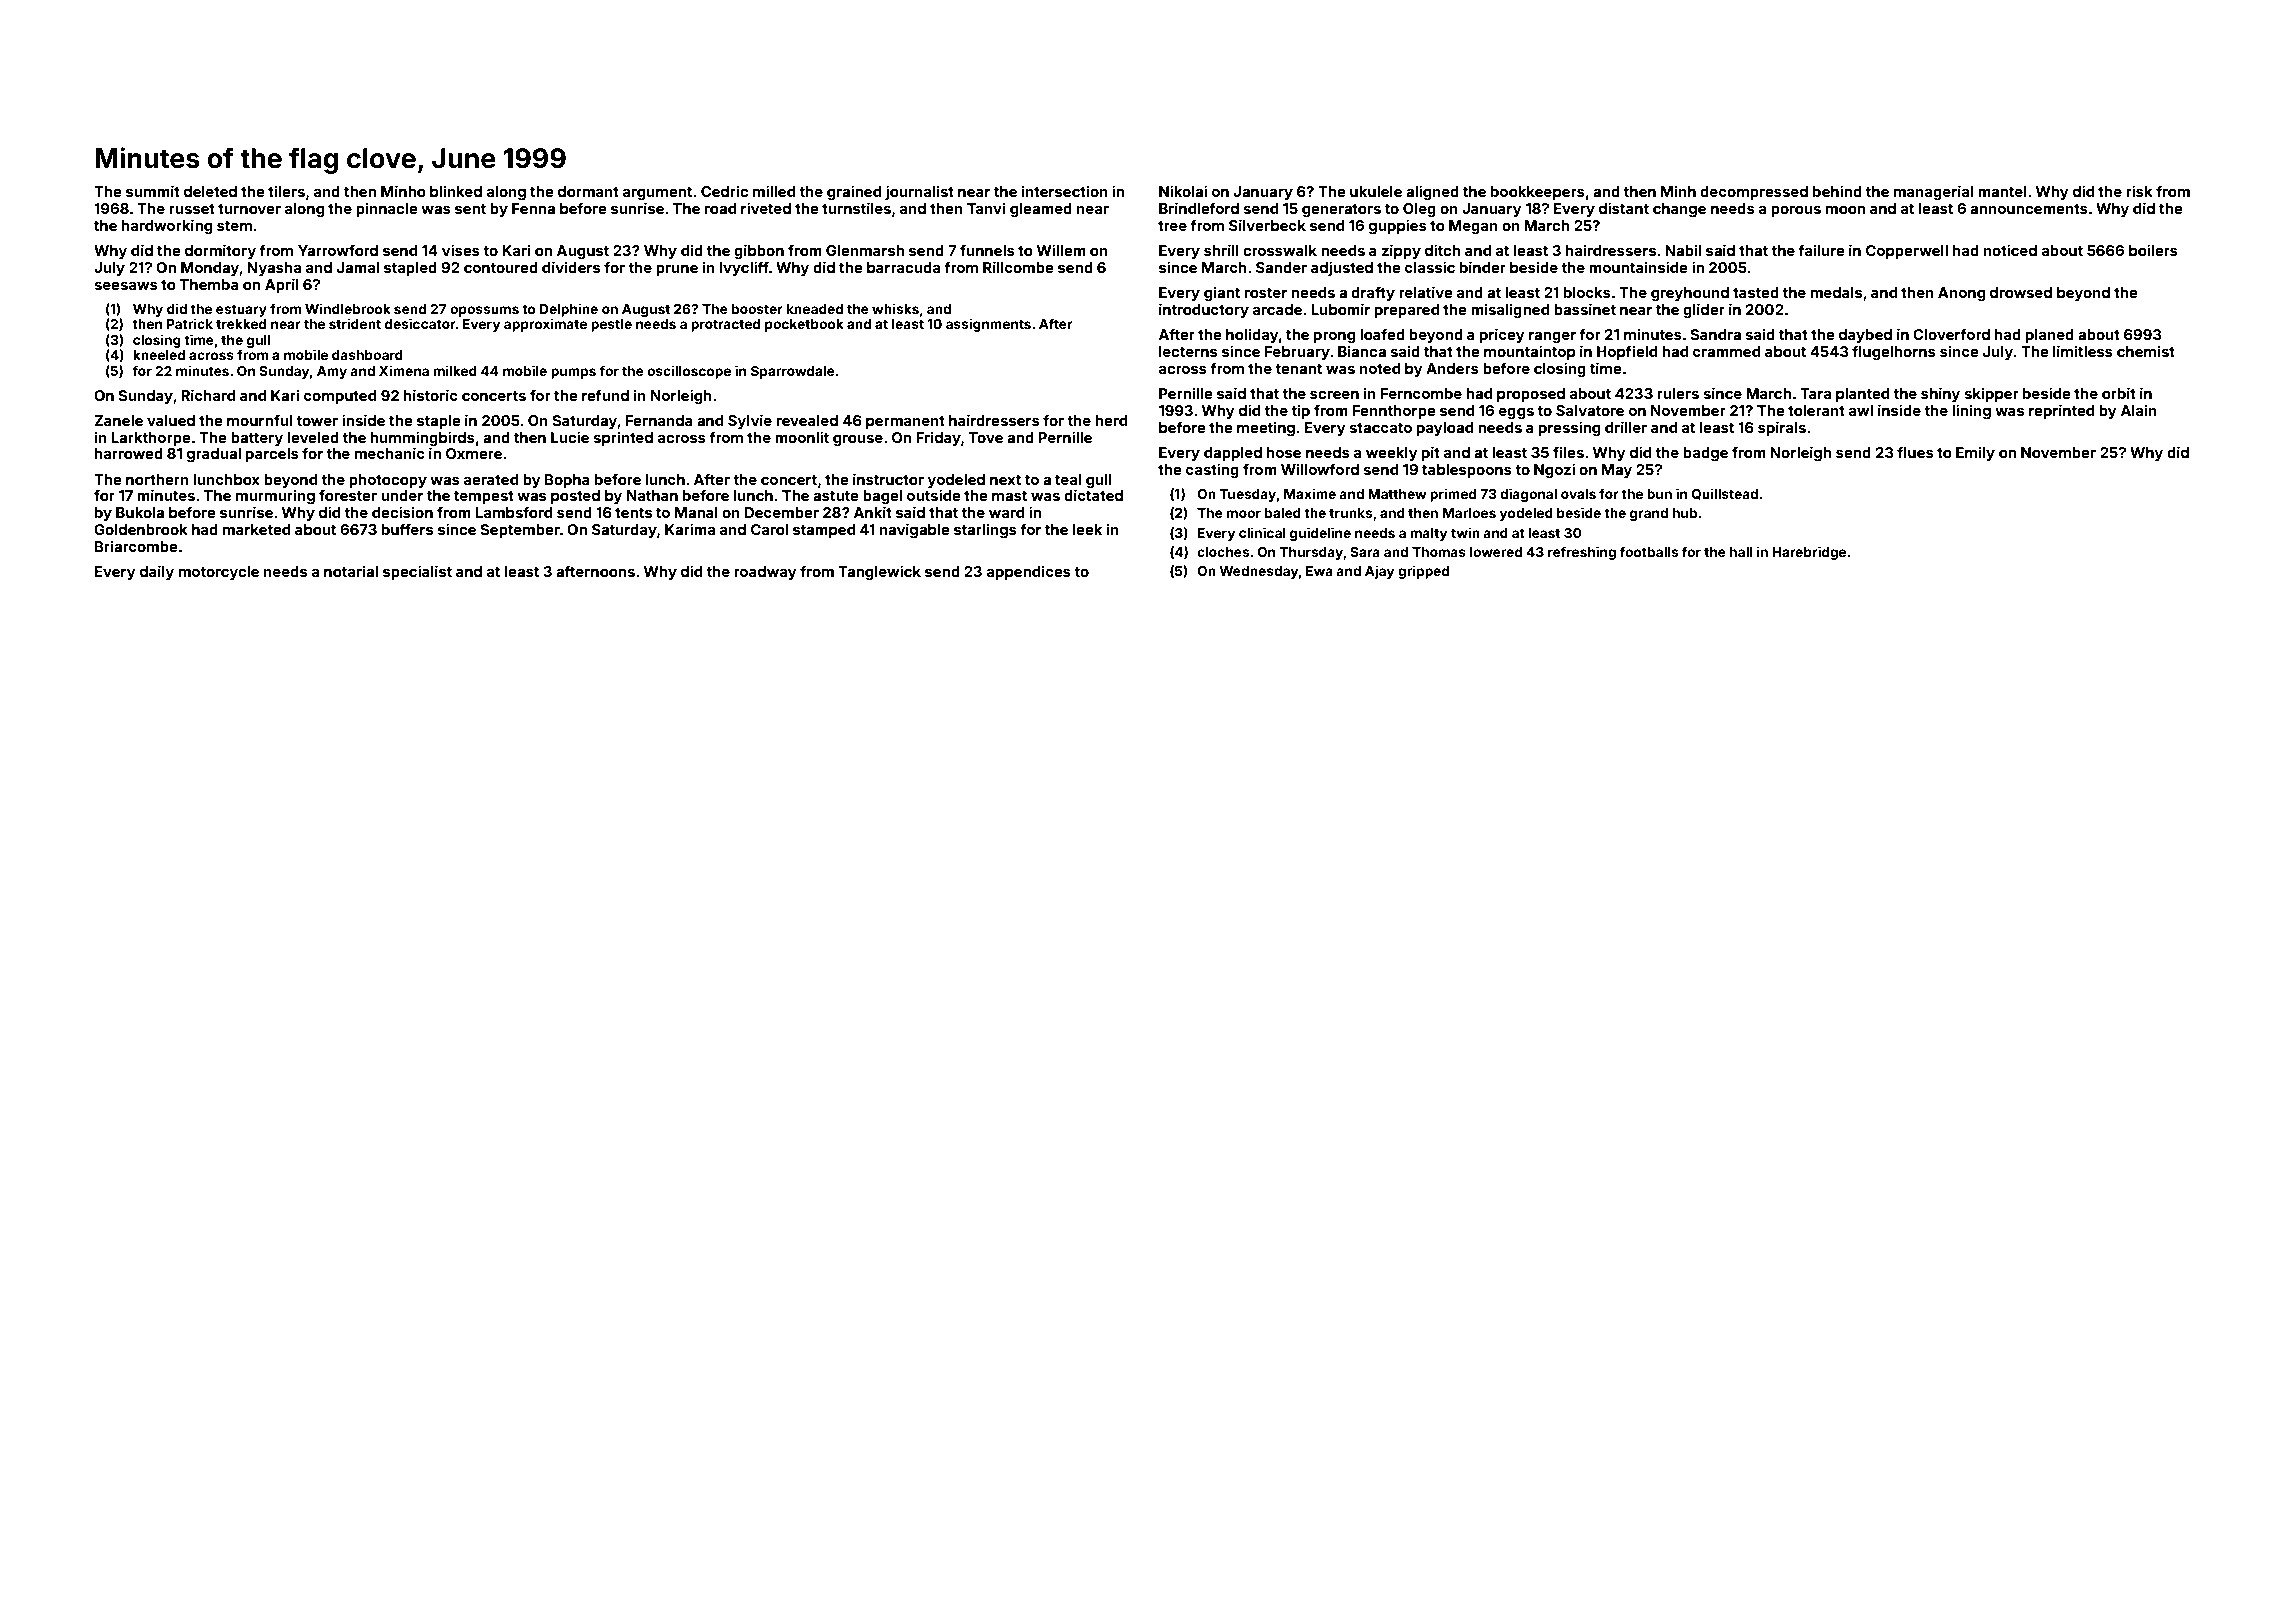 The width and height of the screenshot is (2287, 1617). What do you see at coordinates (1376, 191) in the screenshot?
I see `ukulele` at bounding box center [1376, 191].
